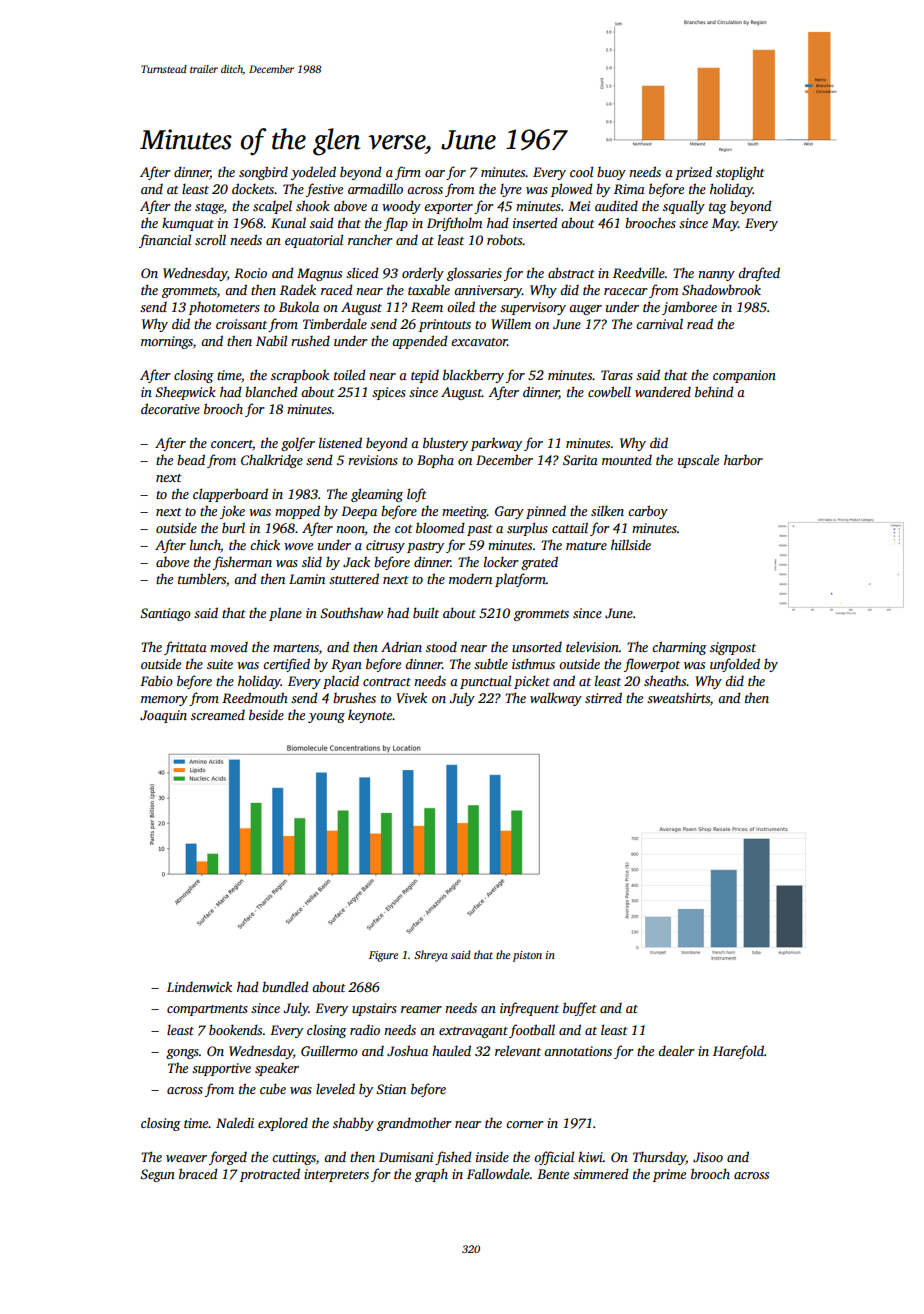 Image resolution: width=924 pixels, height=1314 pixels. What do you see at coordinates (586, 546) in the page?
I see `mature` at bounding box center [586, 546].
